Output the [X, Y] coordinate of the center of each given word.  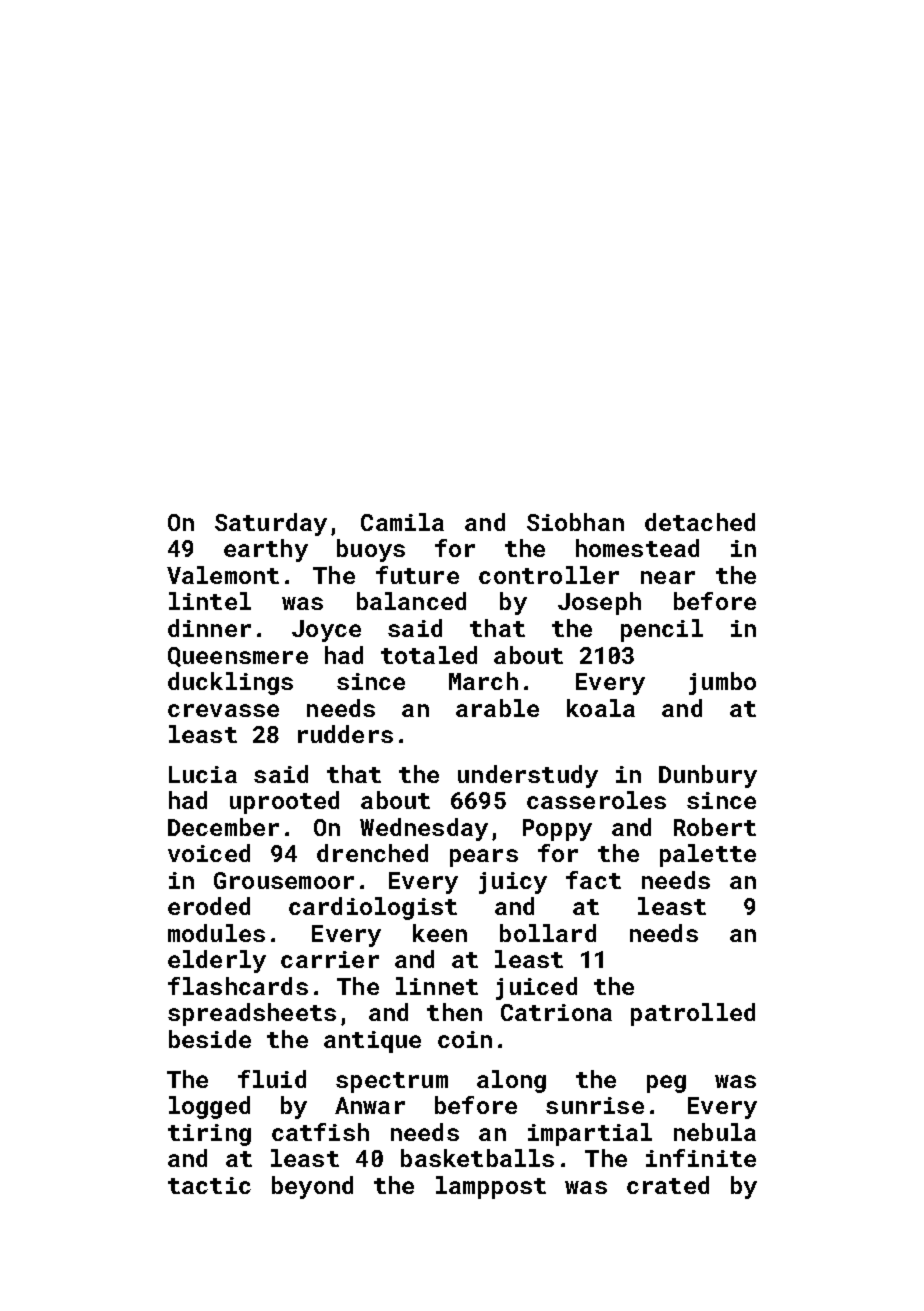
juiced [536, 988]
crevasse [223, 710]
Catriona [556, 1012]
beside [210, 1039]
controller [549, 575]
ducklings [230, 683]
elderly [217, 961]
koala [601, 708]
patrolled [693, 1014]
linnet [437, 986]
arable [497, 708]
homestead [637, 548]
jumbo [722, 683]
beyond [312, 1187]
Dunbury [708, 776]
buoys [371, 550]
